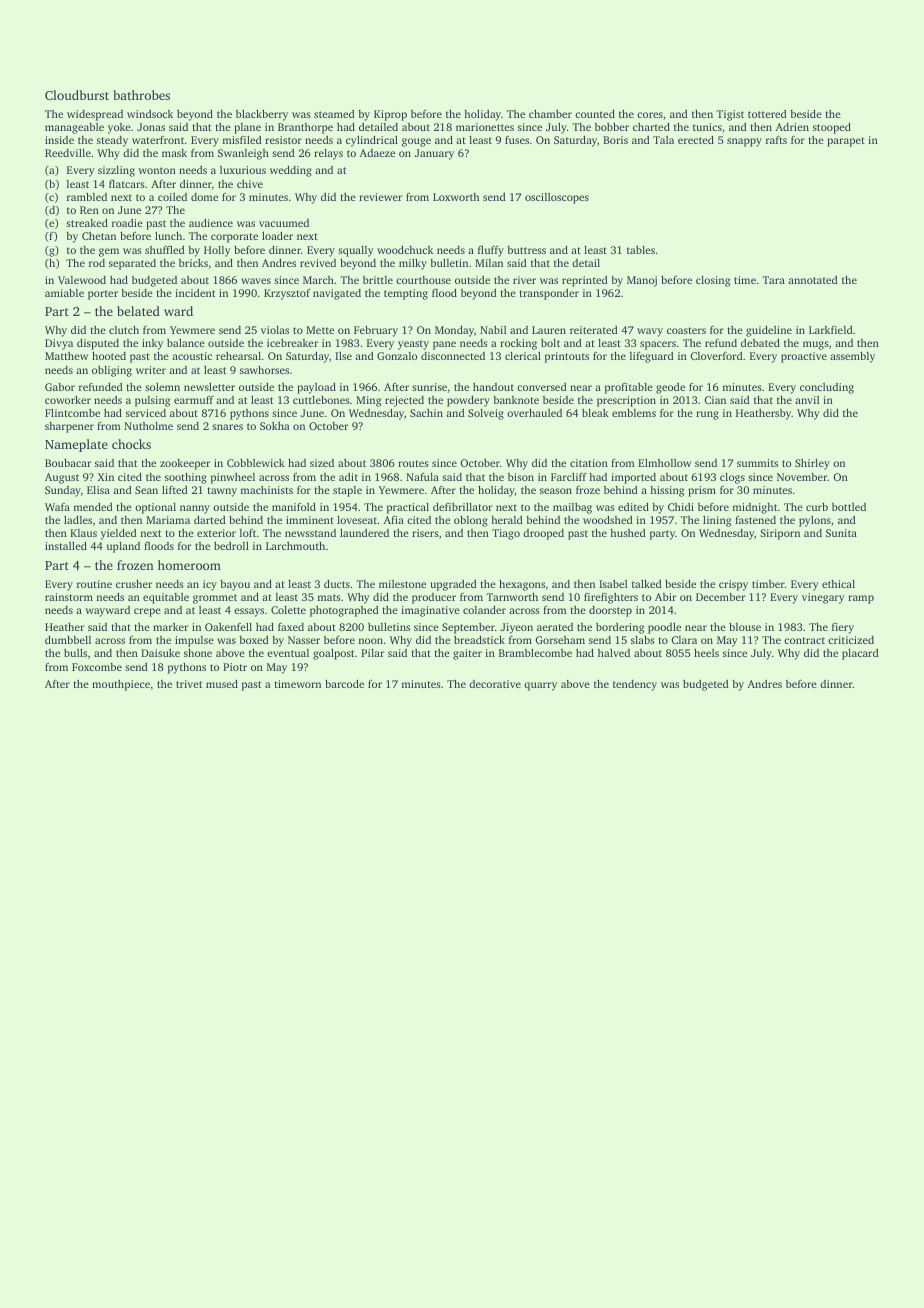 This page has width=924, height=1308. I want to click on stooped, so click(832, 128).
